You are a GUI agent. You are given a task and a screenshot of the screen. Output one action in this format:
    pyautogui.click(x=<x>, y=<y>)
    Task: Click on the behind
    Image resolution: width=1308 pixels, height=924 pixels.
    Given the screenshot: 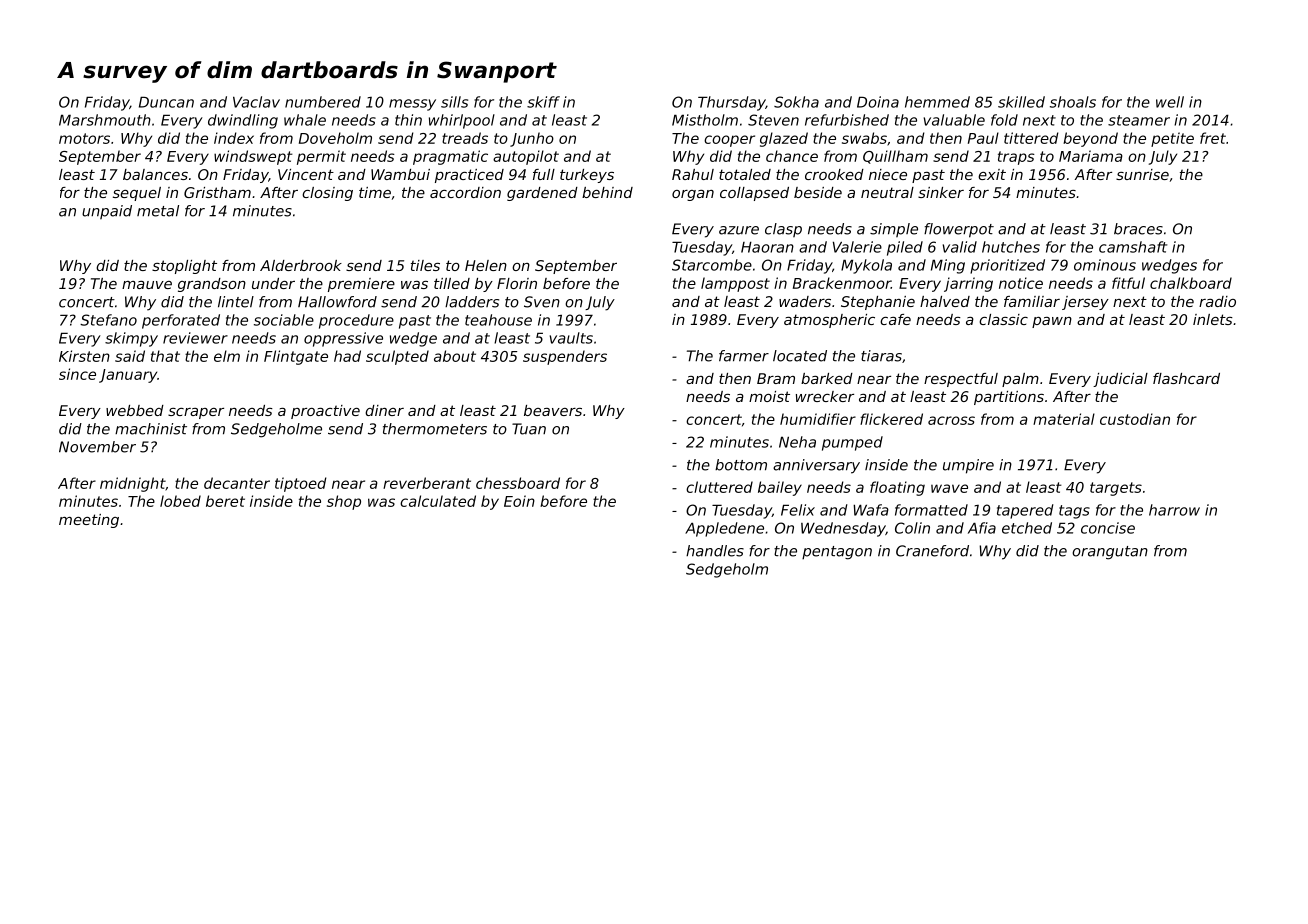 What is the action you would take?
    pyautogui.click(x=607, y=192)
